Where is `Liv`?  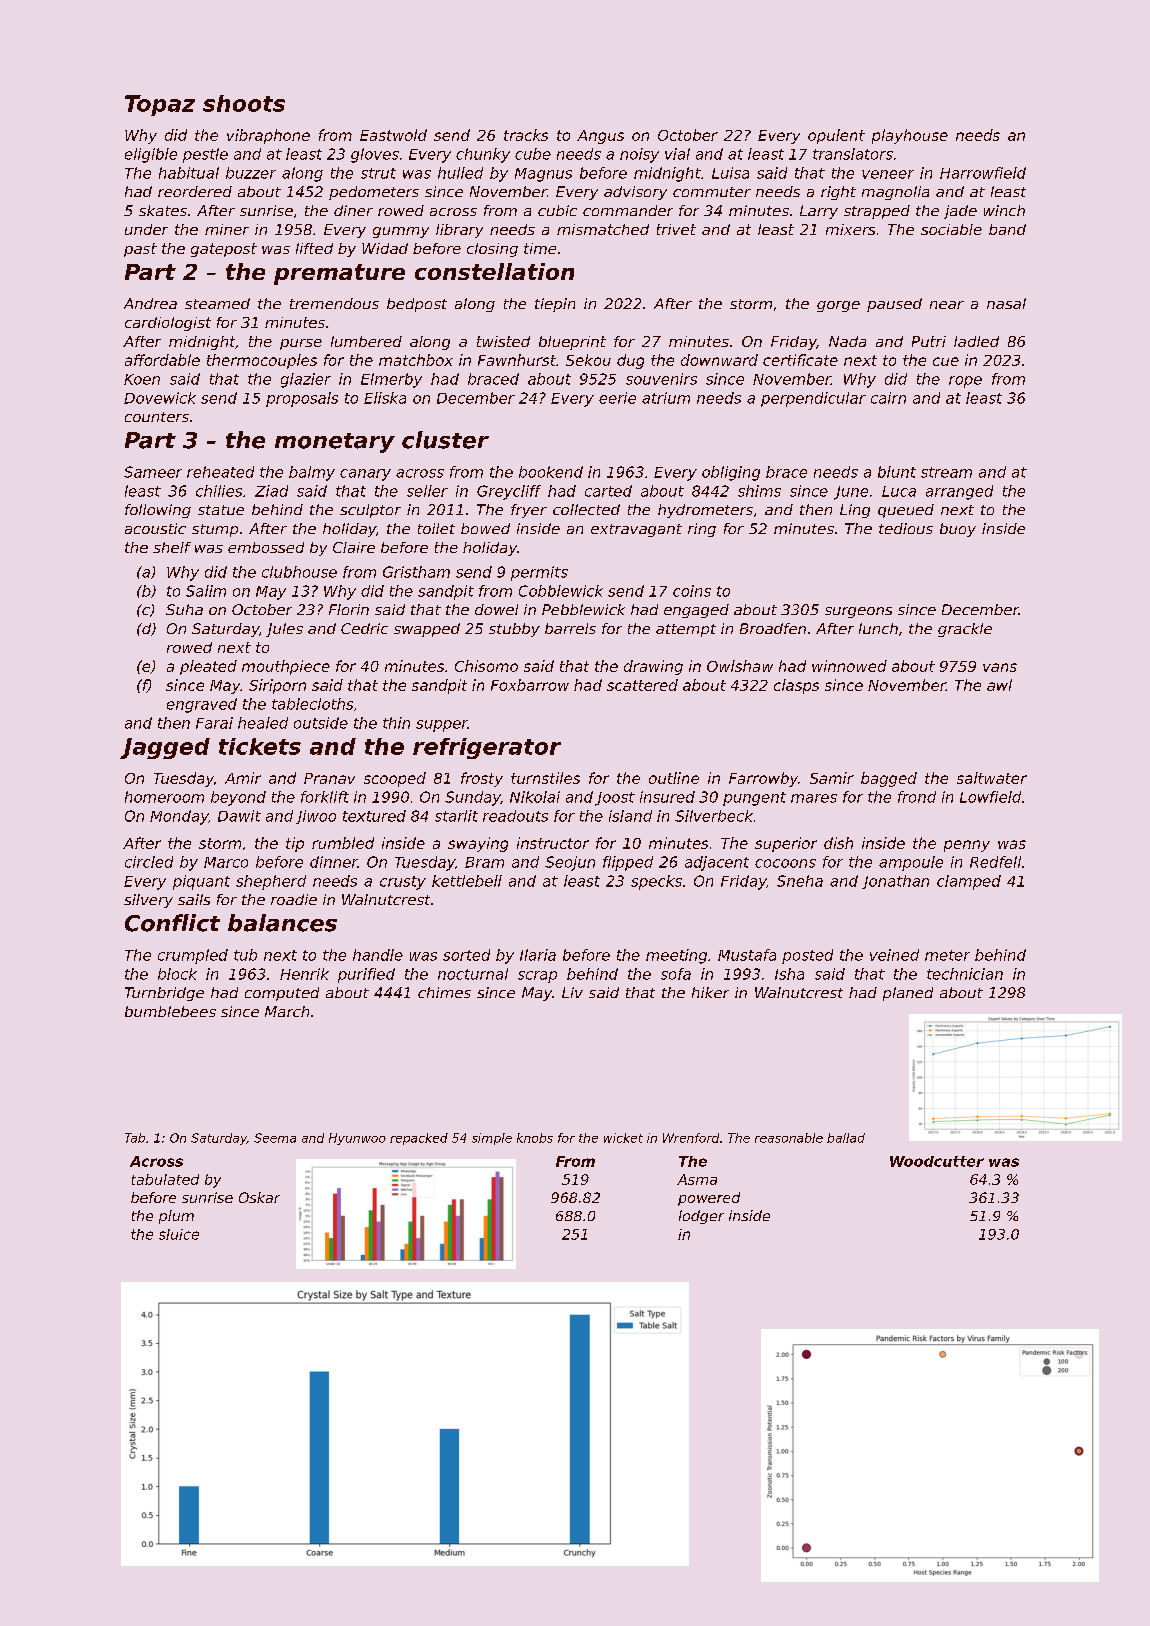 Liv is located at coordinates (572, 992).
